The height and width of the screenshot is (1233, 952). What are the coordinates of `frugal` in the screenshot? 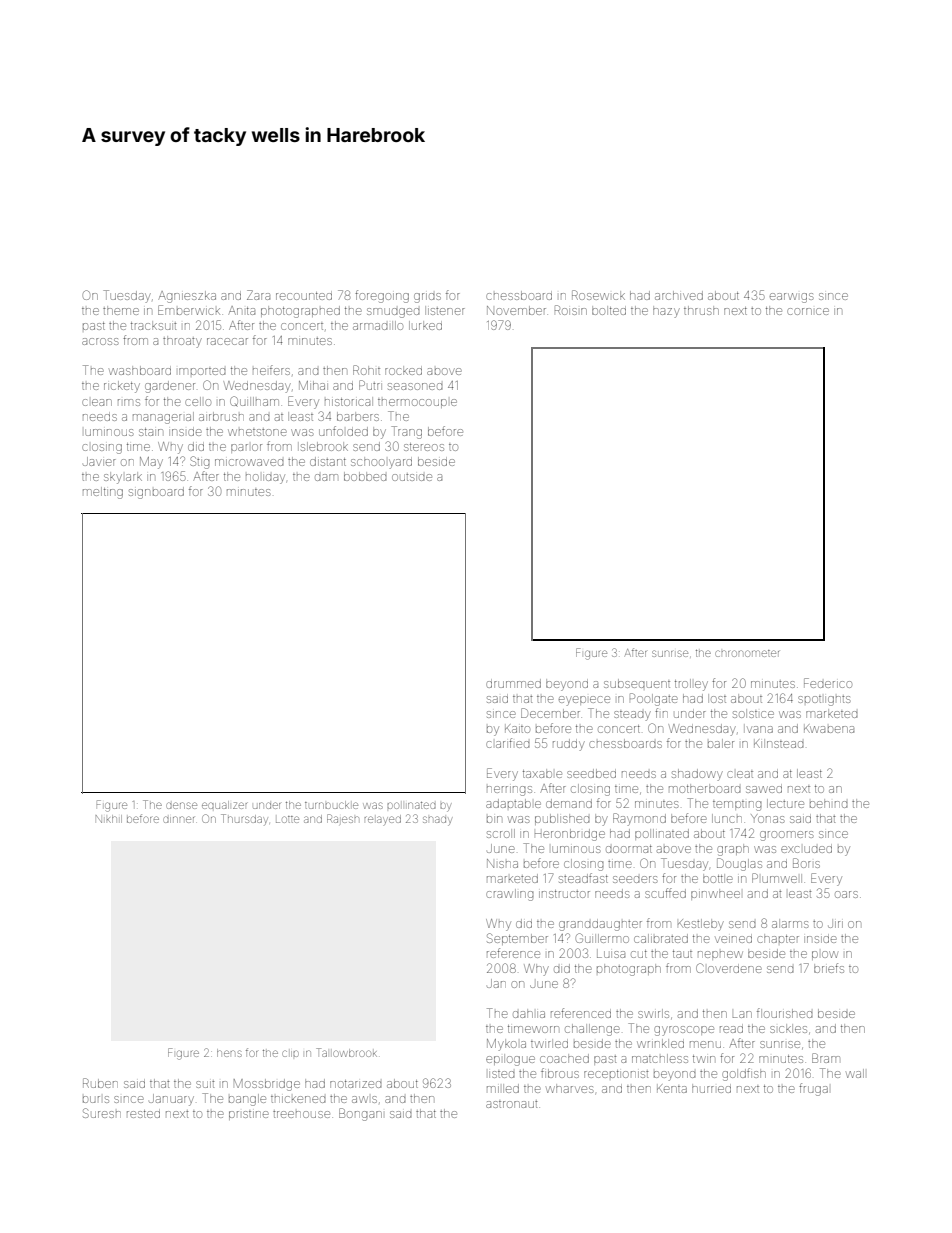 It's located at (813, 1089).
